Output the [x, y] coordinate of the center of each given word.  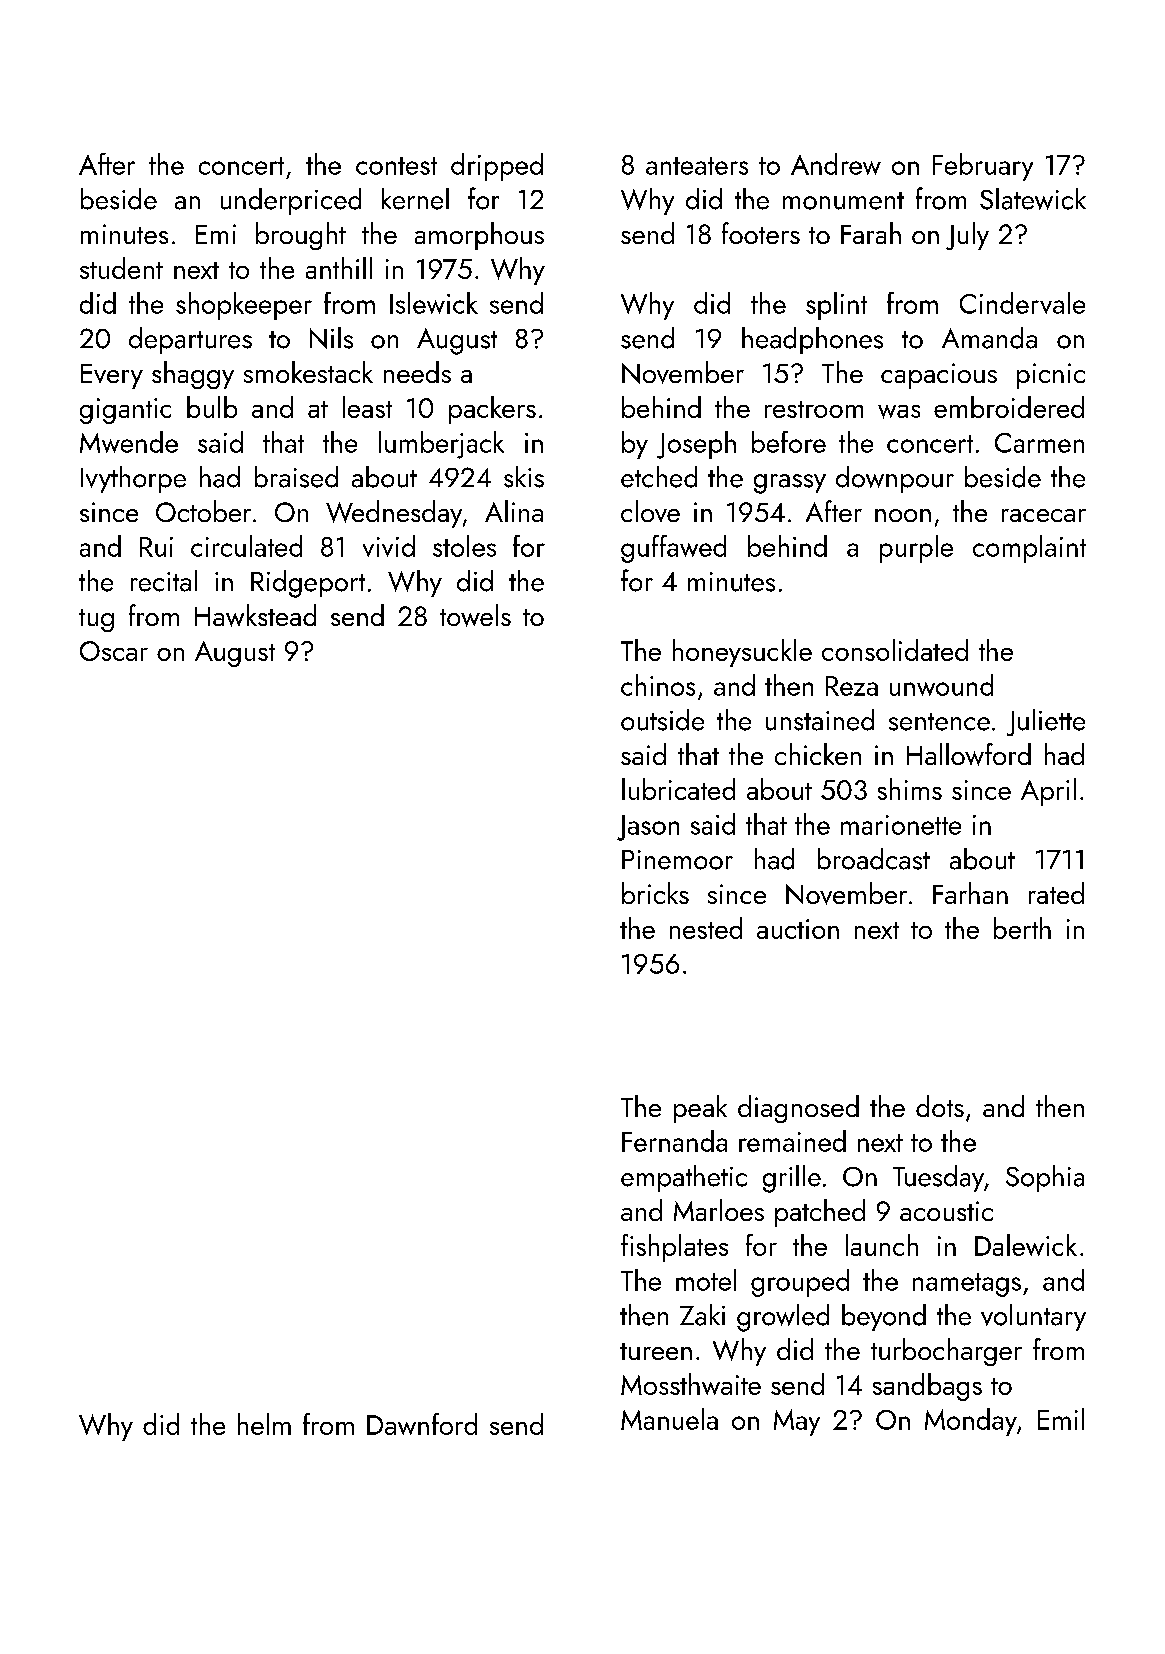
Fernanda [674, 1141]
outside [662, 720]
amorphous [479, 236]
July [967, 236]
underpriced [291, 201]
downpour [895, 479]
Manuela [669, 1419]
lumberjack [441, 445]
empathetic [684, 1178]
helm [264, 1424]
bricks [655, 893]
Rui [156, 547]
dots [940, 1106]
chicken [818, 754]
